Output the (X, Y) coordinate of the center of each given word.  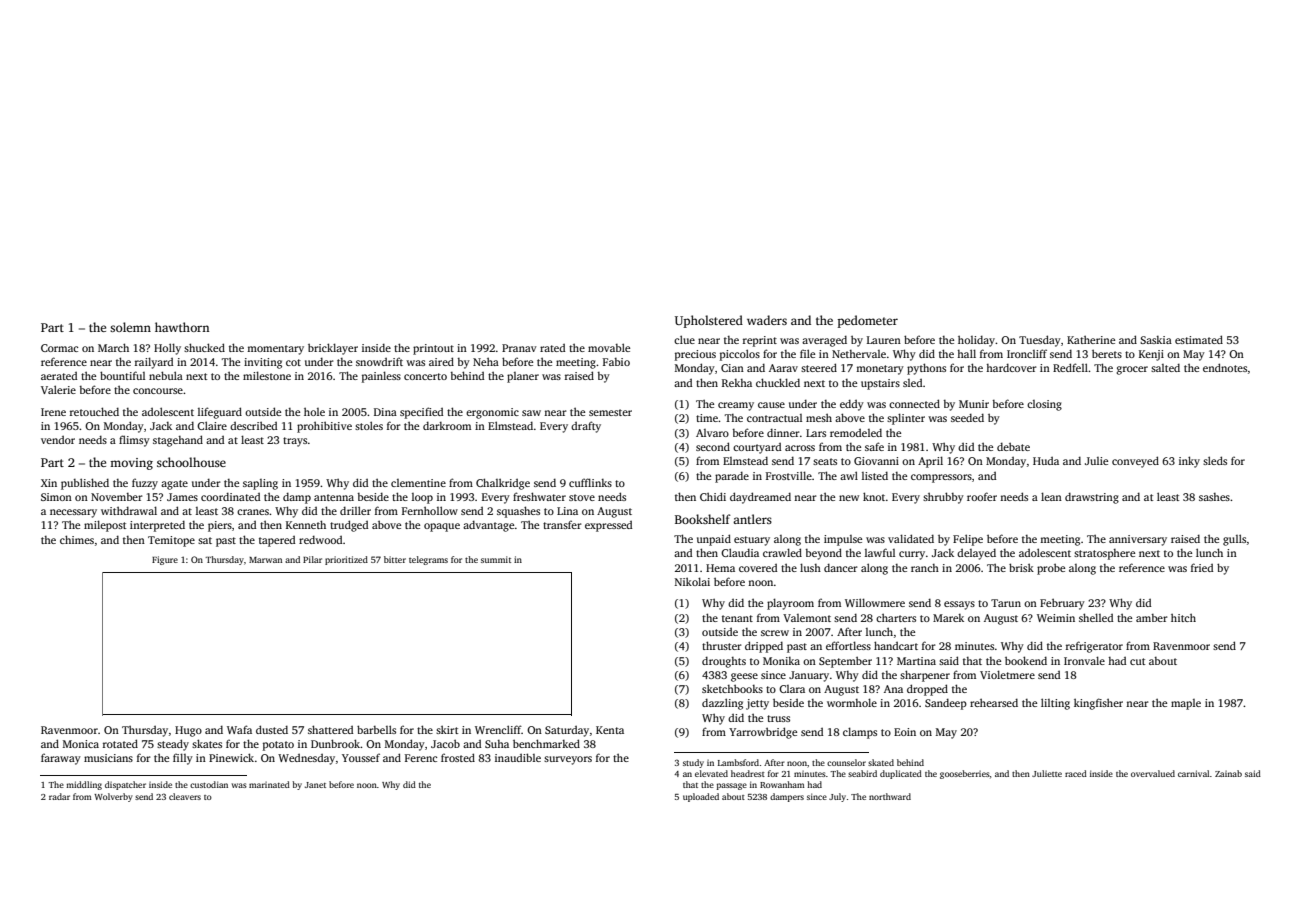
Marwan (265, 560)
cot (293, 362)
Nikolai (692, 581)
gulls (1234, 540)
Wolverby (113, 797)
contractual (774, 418)
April (930, 462)
